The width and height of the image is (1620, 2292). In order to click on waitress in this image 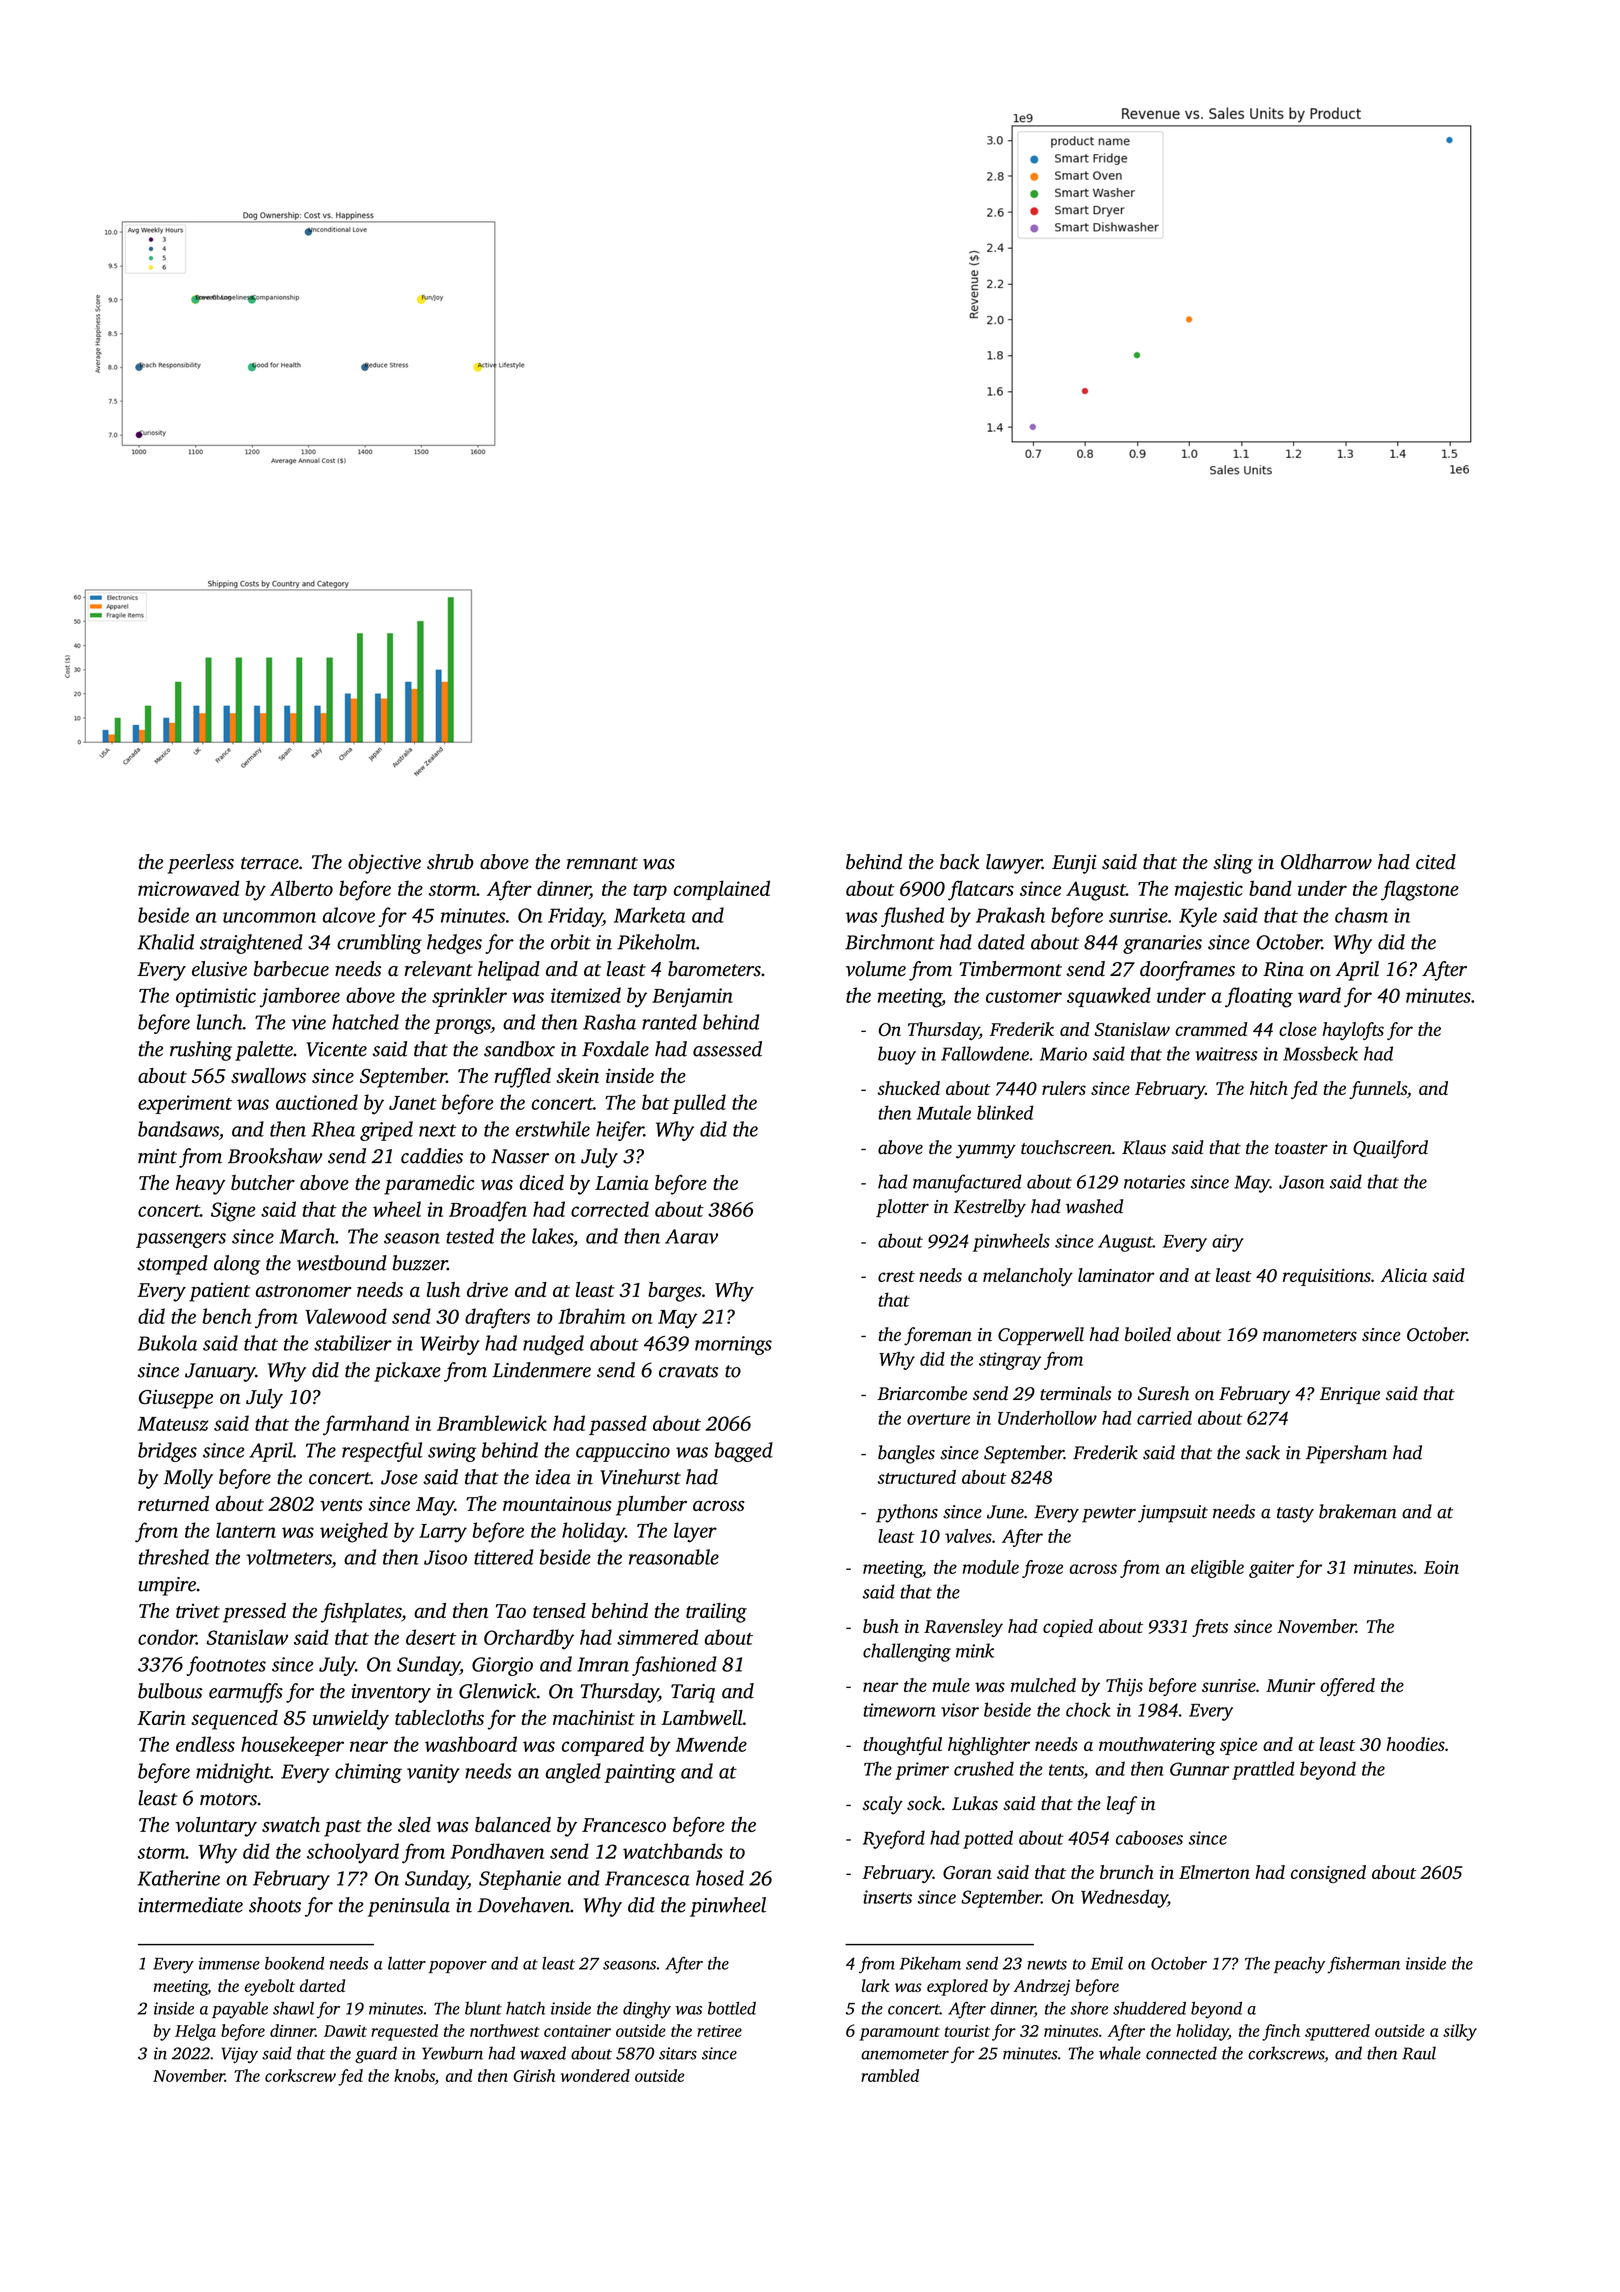, I will do `click(1226, 1054)`.
